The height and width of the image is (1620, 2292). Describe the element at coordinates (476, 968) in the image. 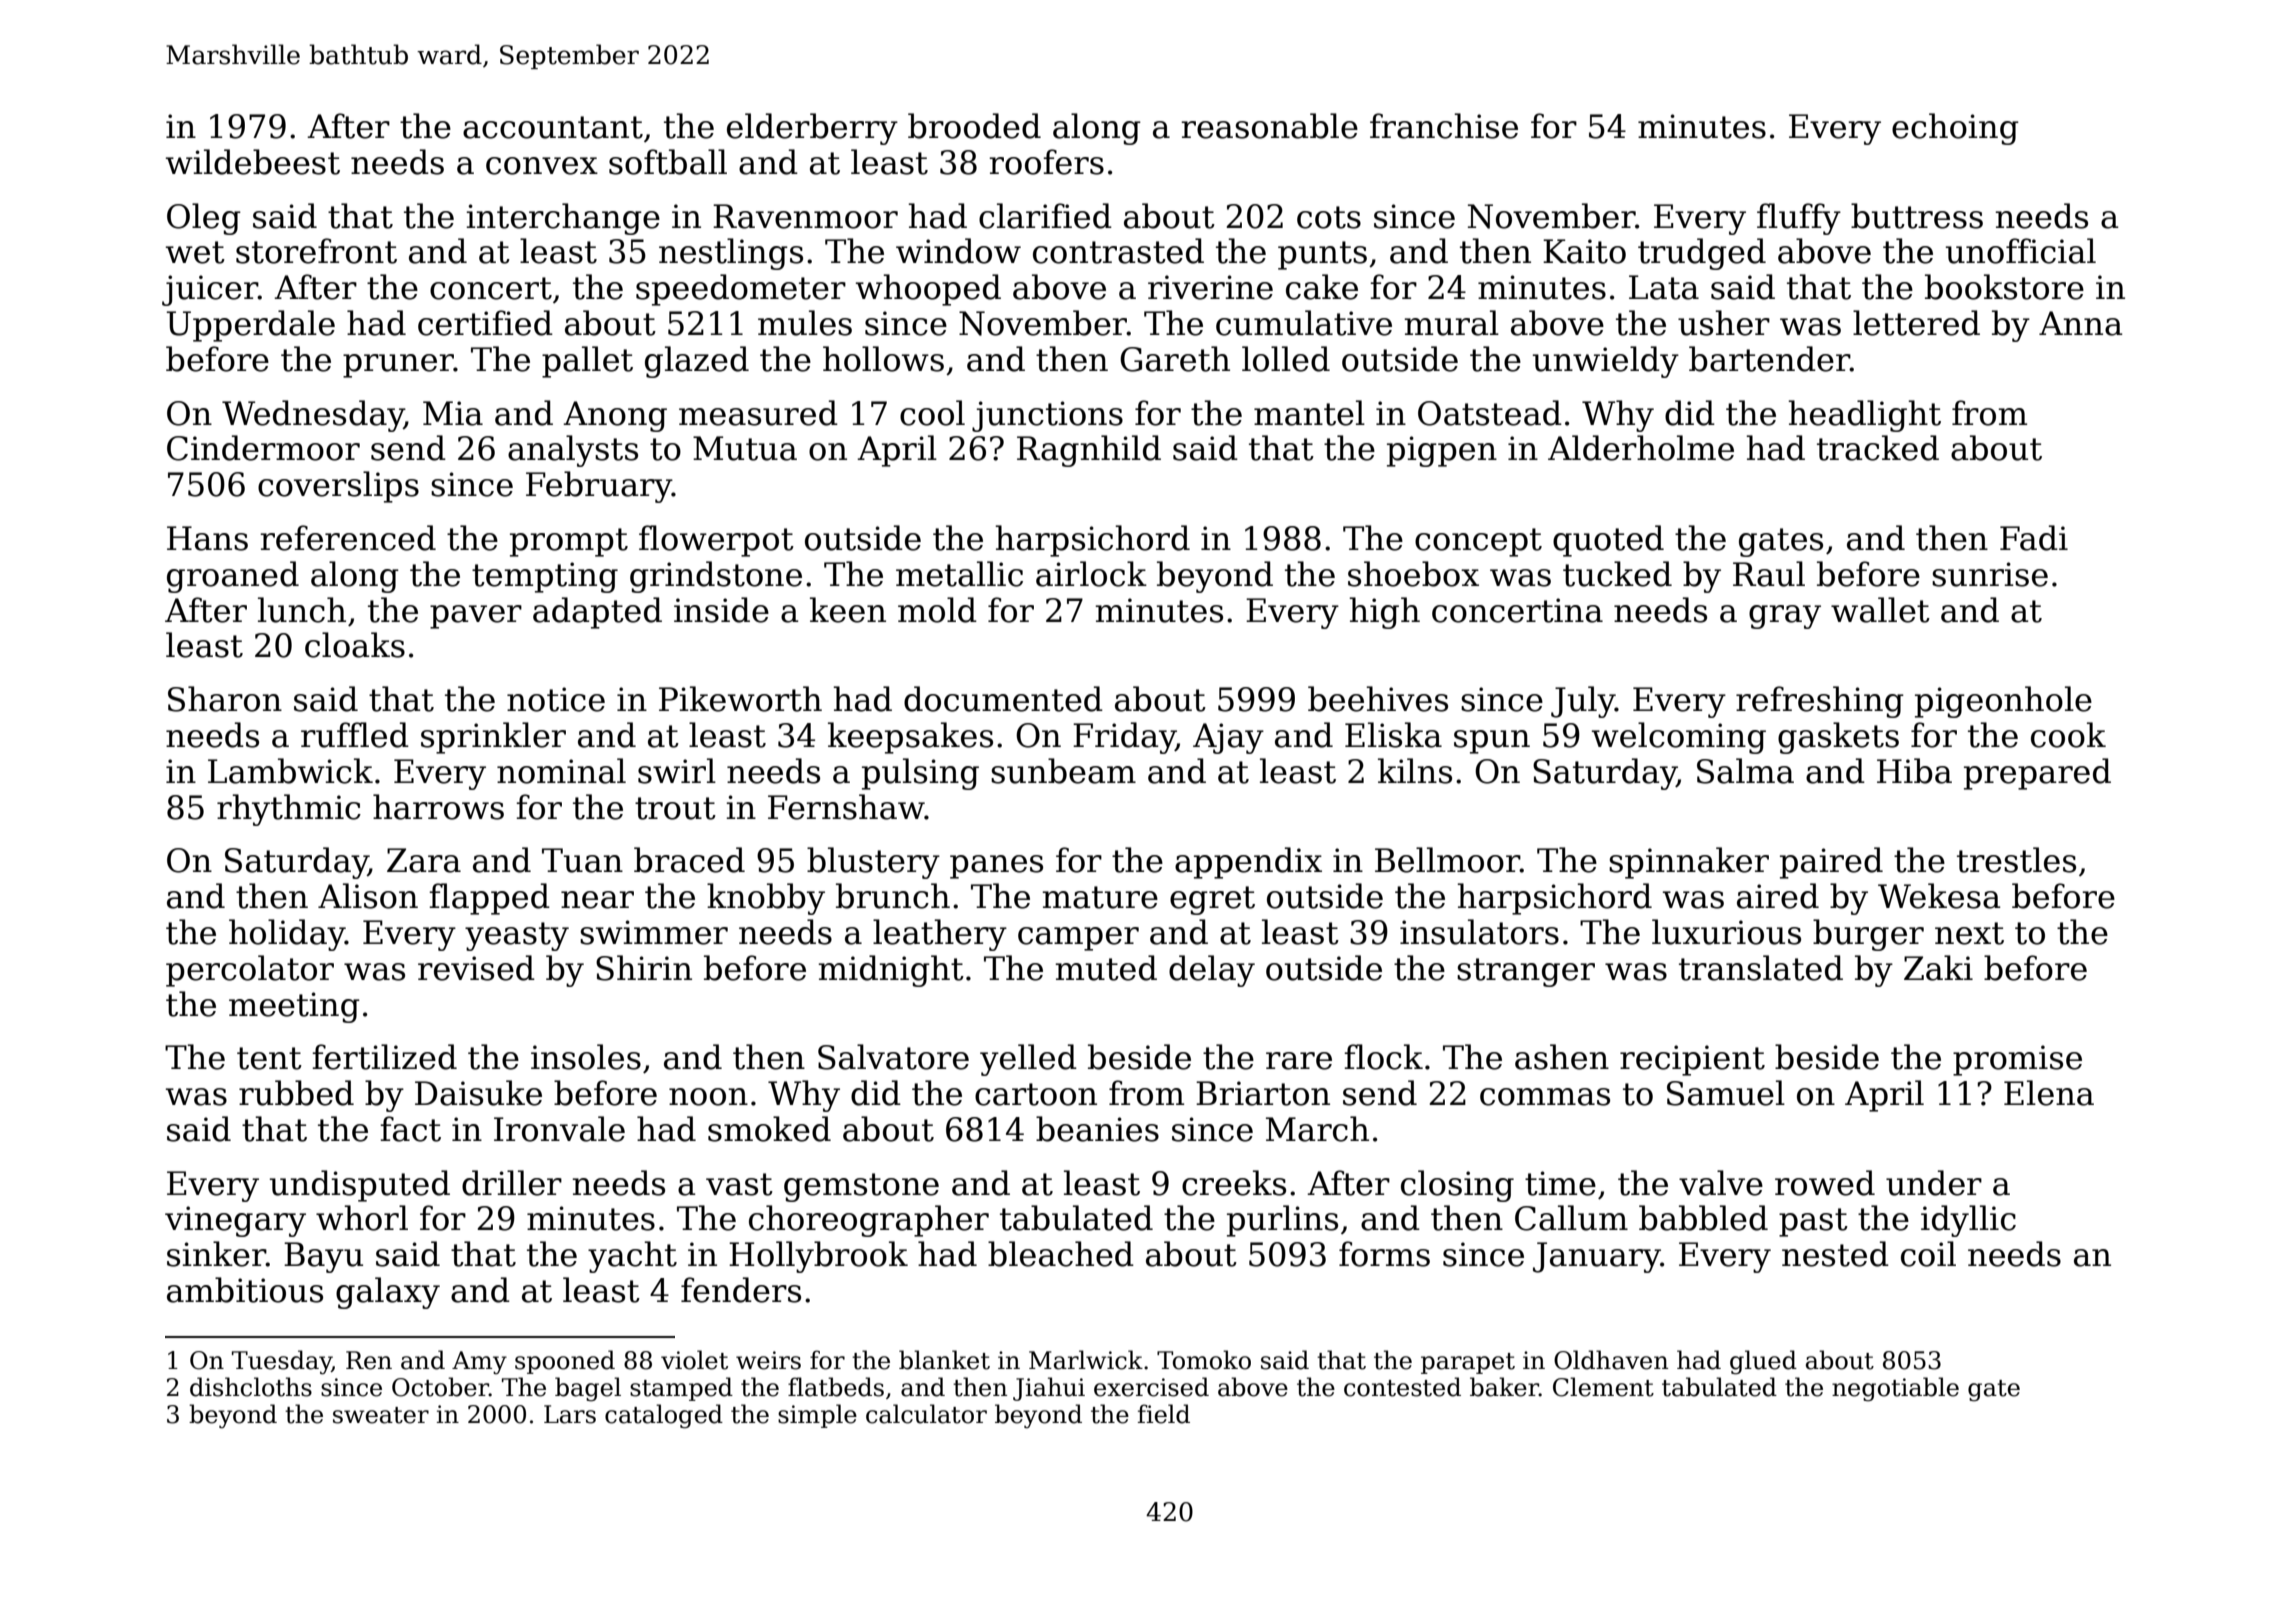

I see `revised` at that location.
